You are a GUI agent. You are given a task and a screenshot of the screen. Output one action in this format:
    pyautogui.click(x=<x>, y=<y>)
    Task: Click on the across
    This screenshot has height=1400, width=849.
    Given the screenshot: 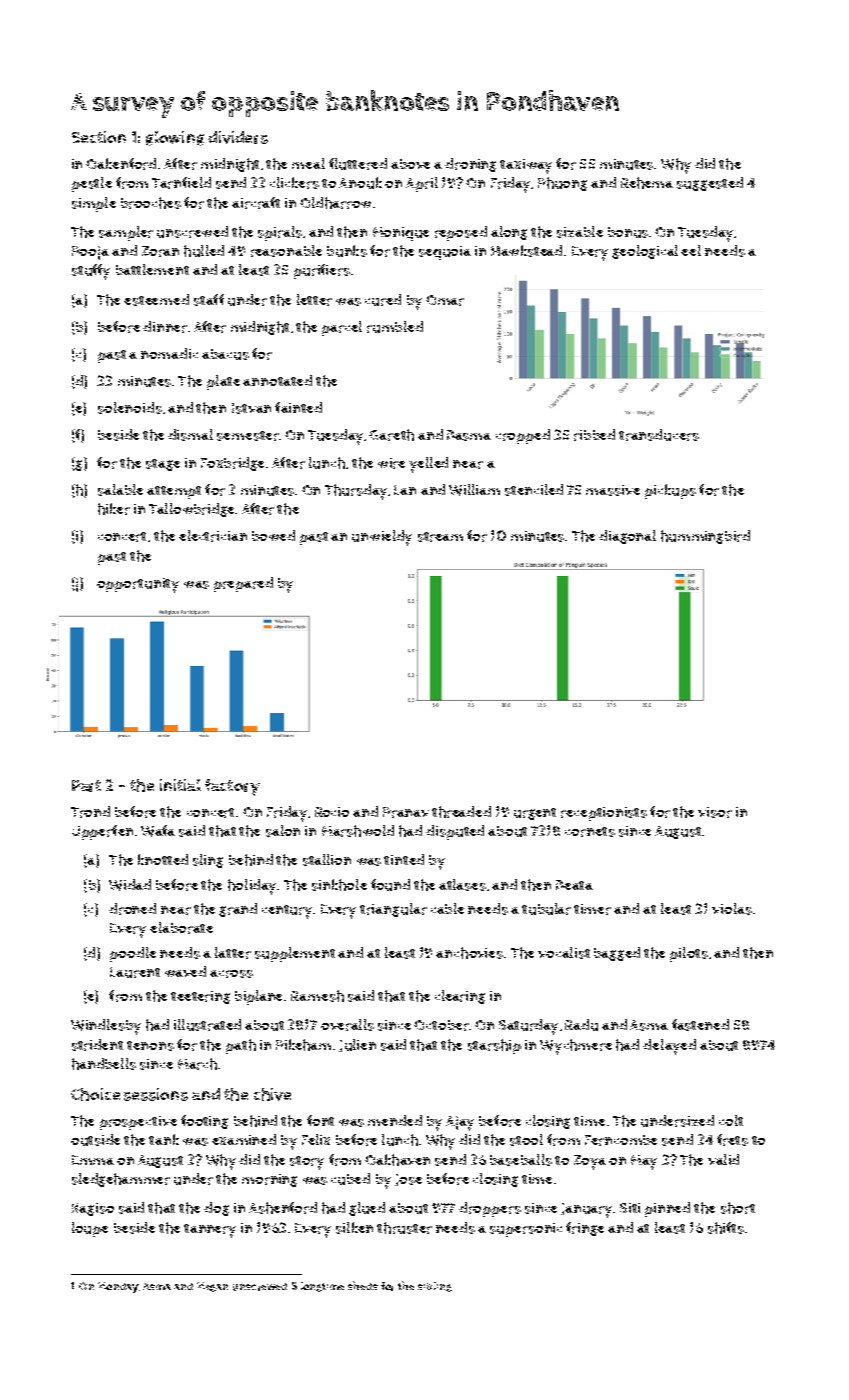 What is the action you would take?
    pyautogui.click(x=231, y=974)
